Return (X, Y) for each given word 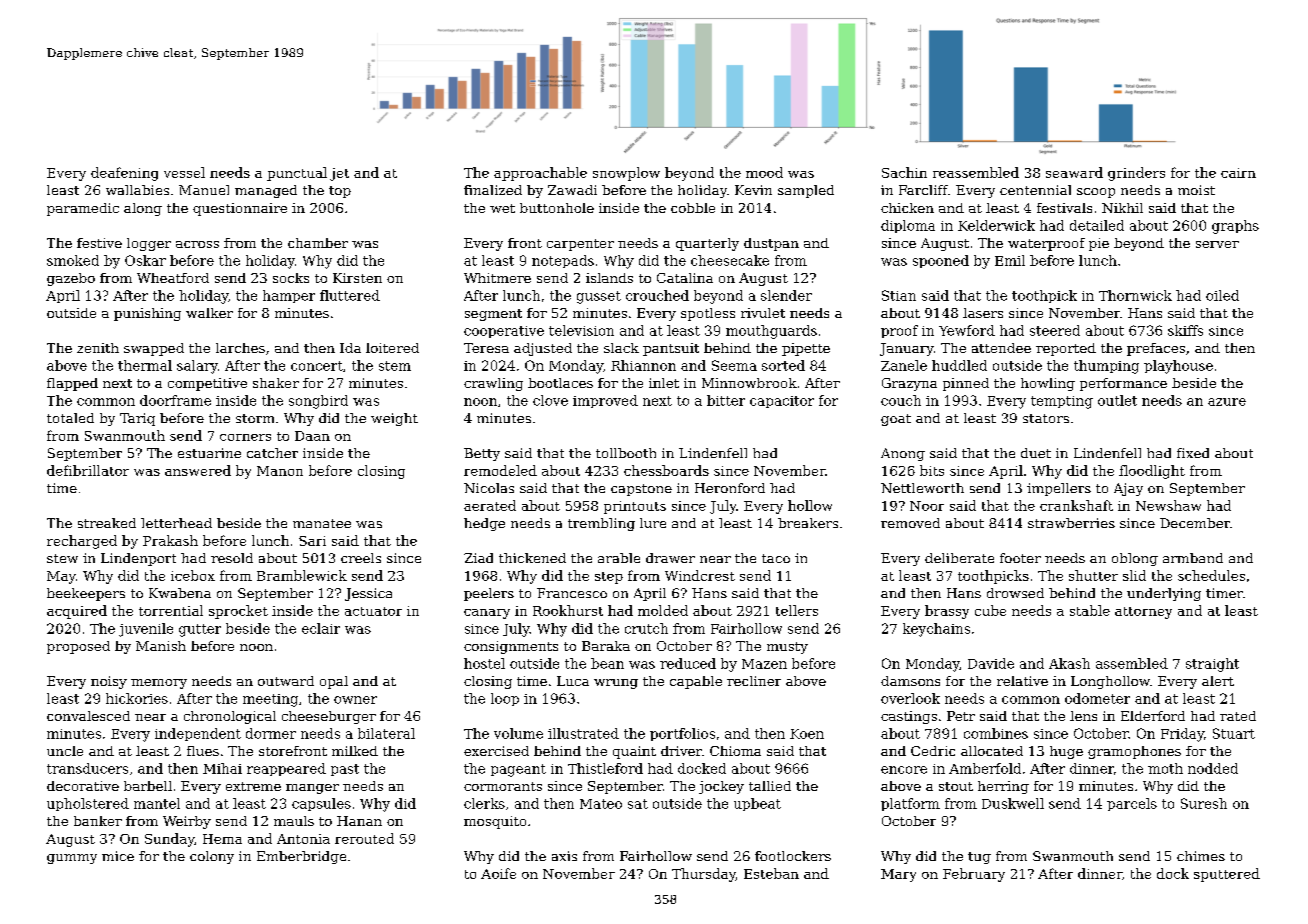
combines (996, 733)
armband (1193, 558)
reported (1066, 349)
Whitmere (497, 278)
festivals (1064, 208)
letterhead (176, 523)
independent (198, 734)
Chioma (735, 751)
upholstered (88, 804)
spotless (708, 314)
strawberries (1071, 523)
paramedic (83, 209)
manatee (322, 523)
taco (776, 558)
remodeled (500, 470)
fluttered (350, 295)
